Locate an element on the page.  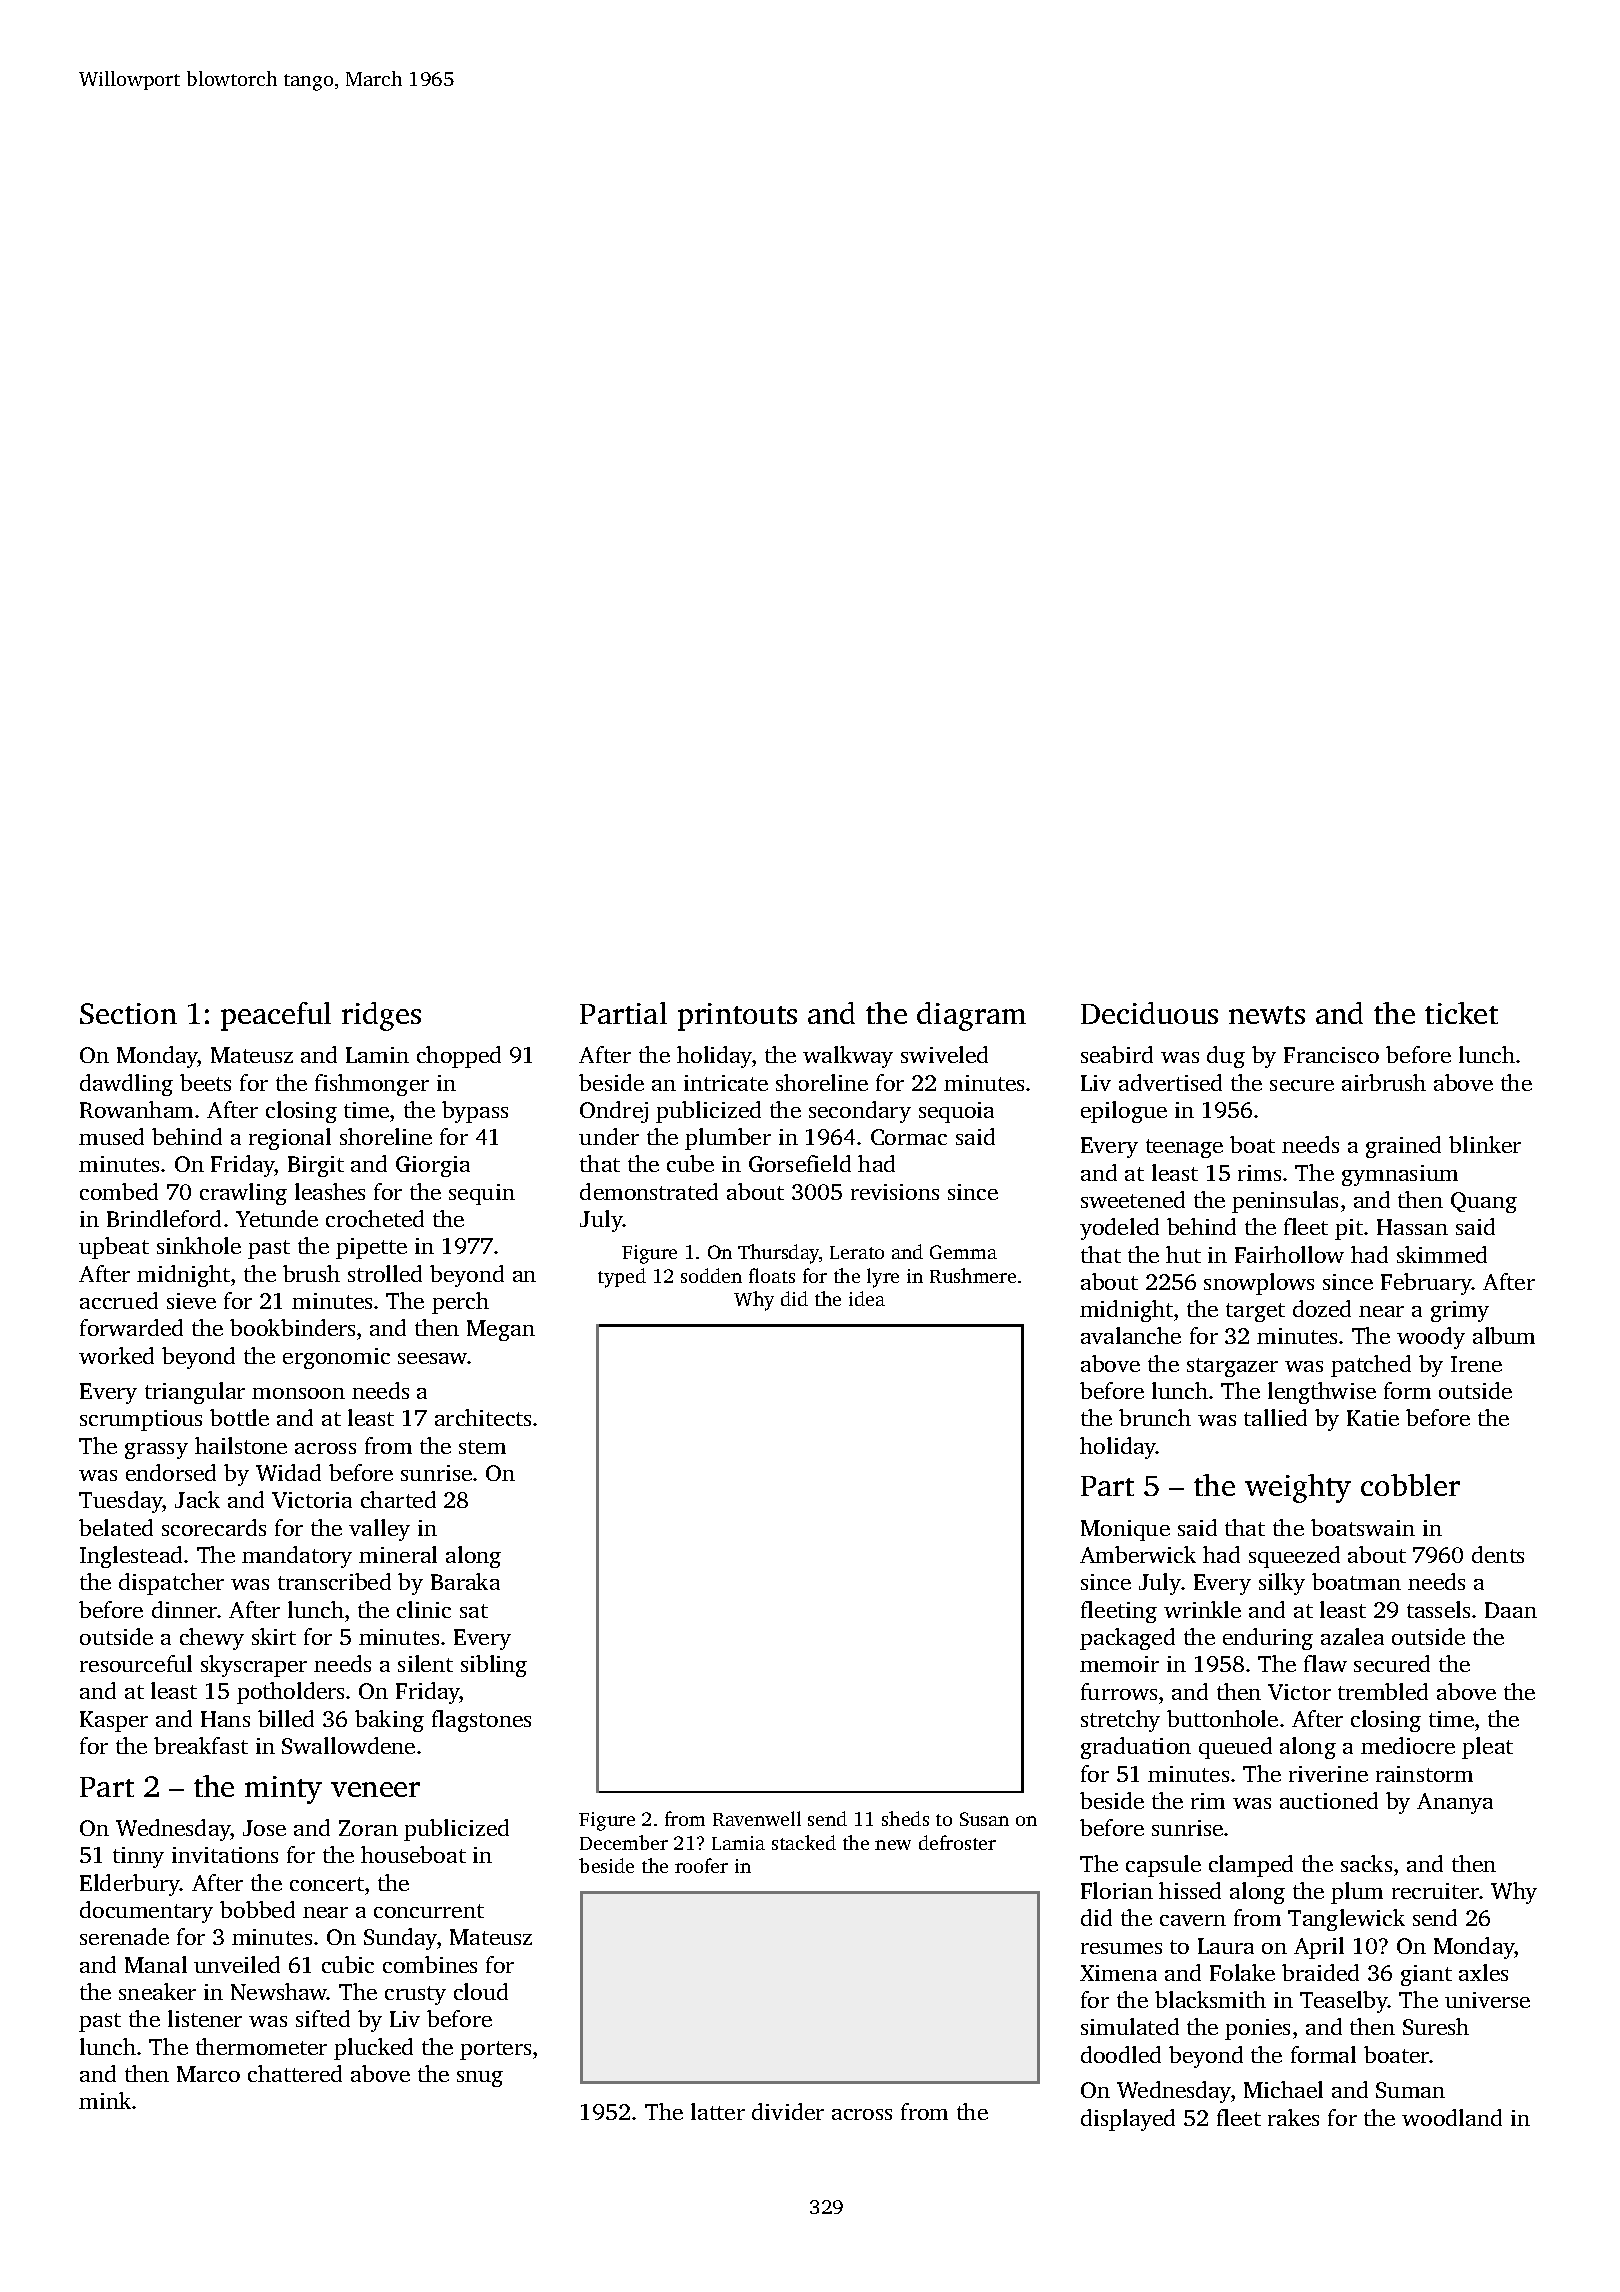
Suresh is located at coordinates (1436, 2026).
